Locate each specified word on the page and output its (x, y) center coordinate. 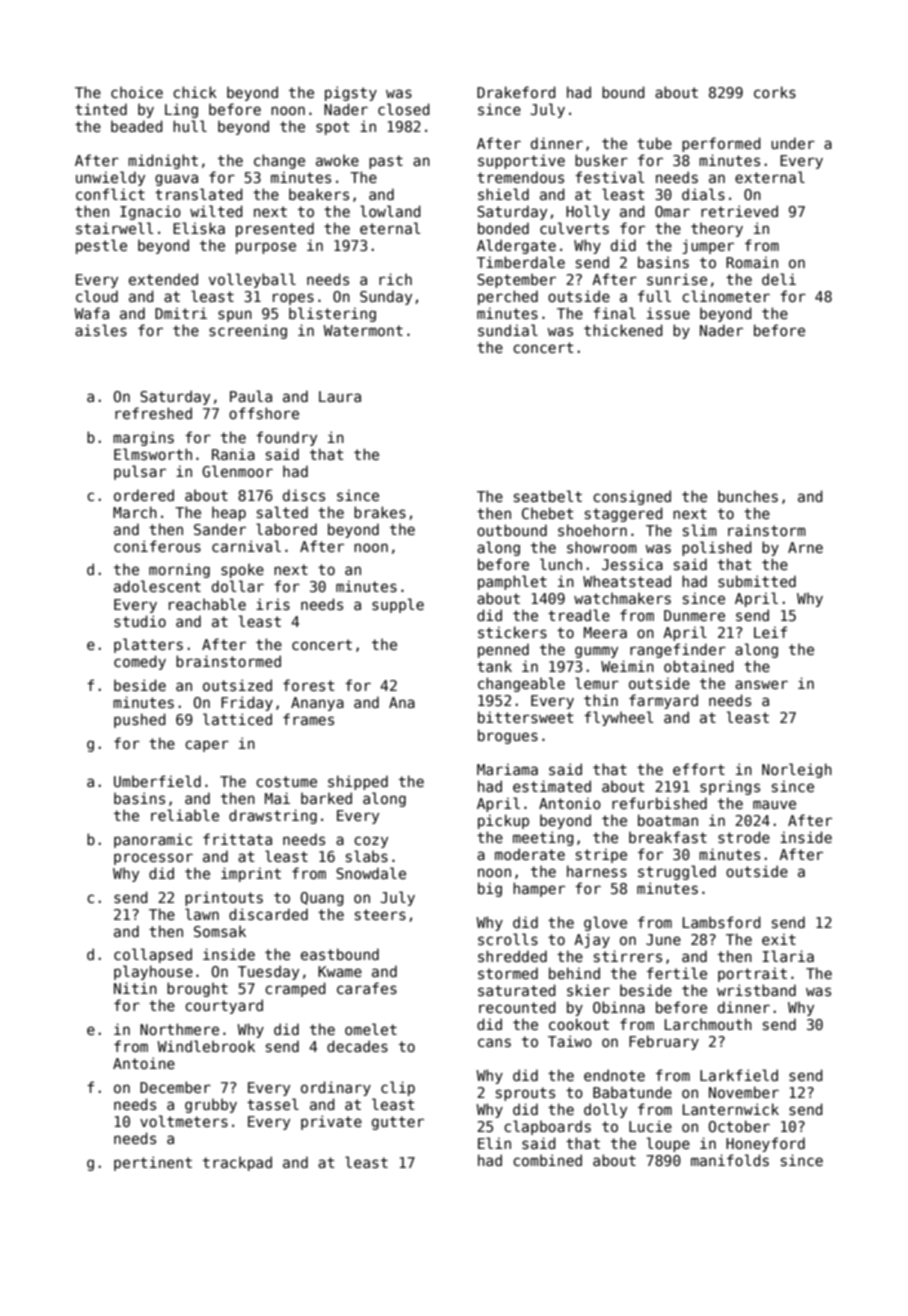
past (386, 162)
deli (779, 279)
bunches (748, 496)
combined (547, 1160)
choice (137, 92)
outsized (237, 685)
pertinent (153, 1163)
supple (398, 605)
